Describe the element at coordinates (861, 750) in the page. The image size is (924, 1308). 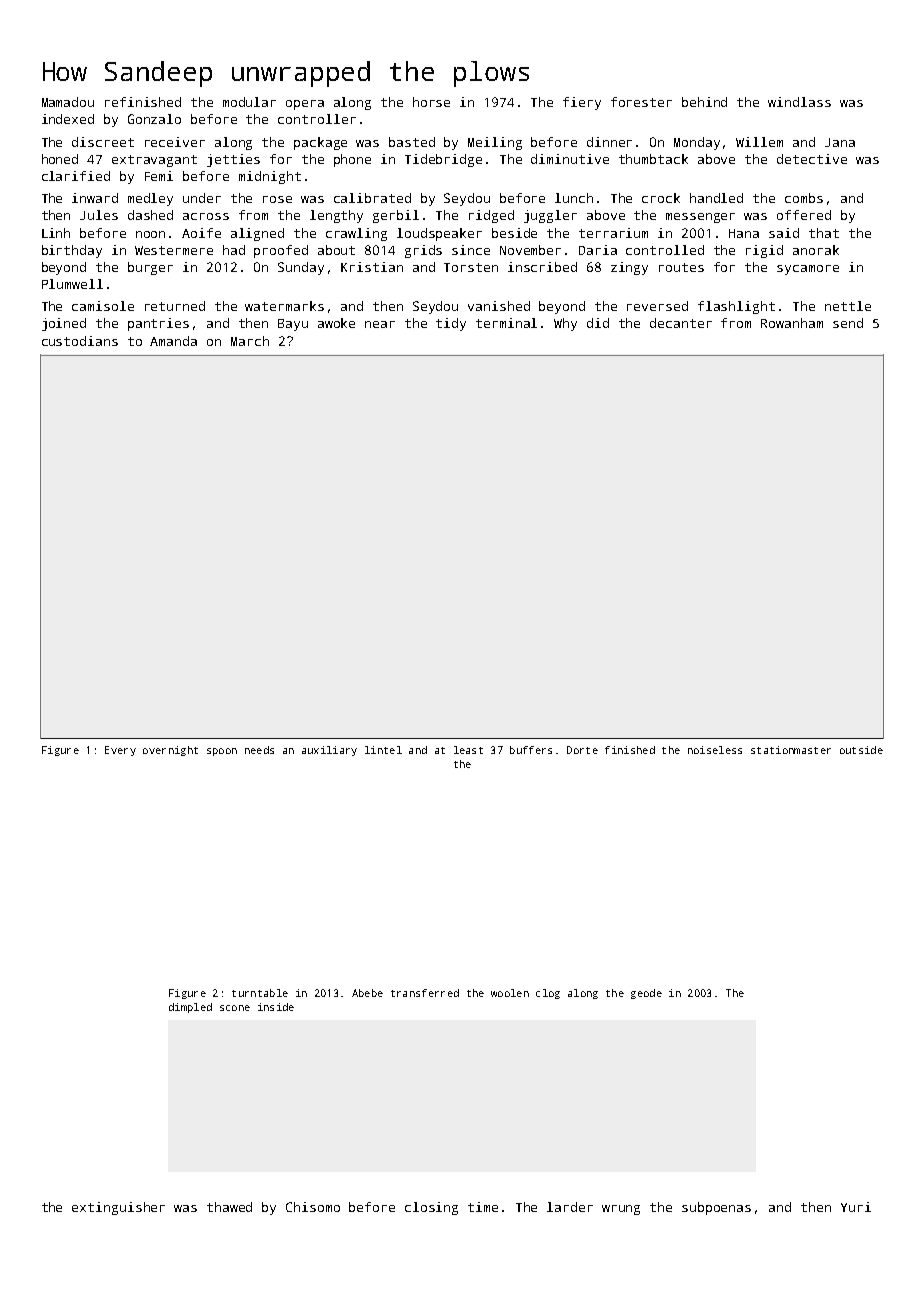
I see `outside` at that location.
